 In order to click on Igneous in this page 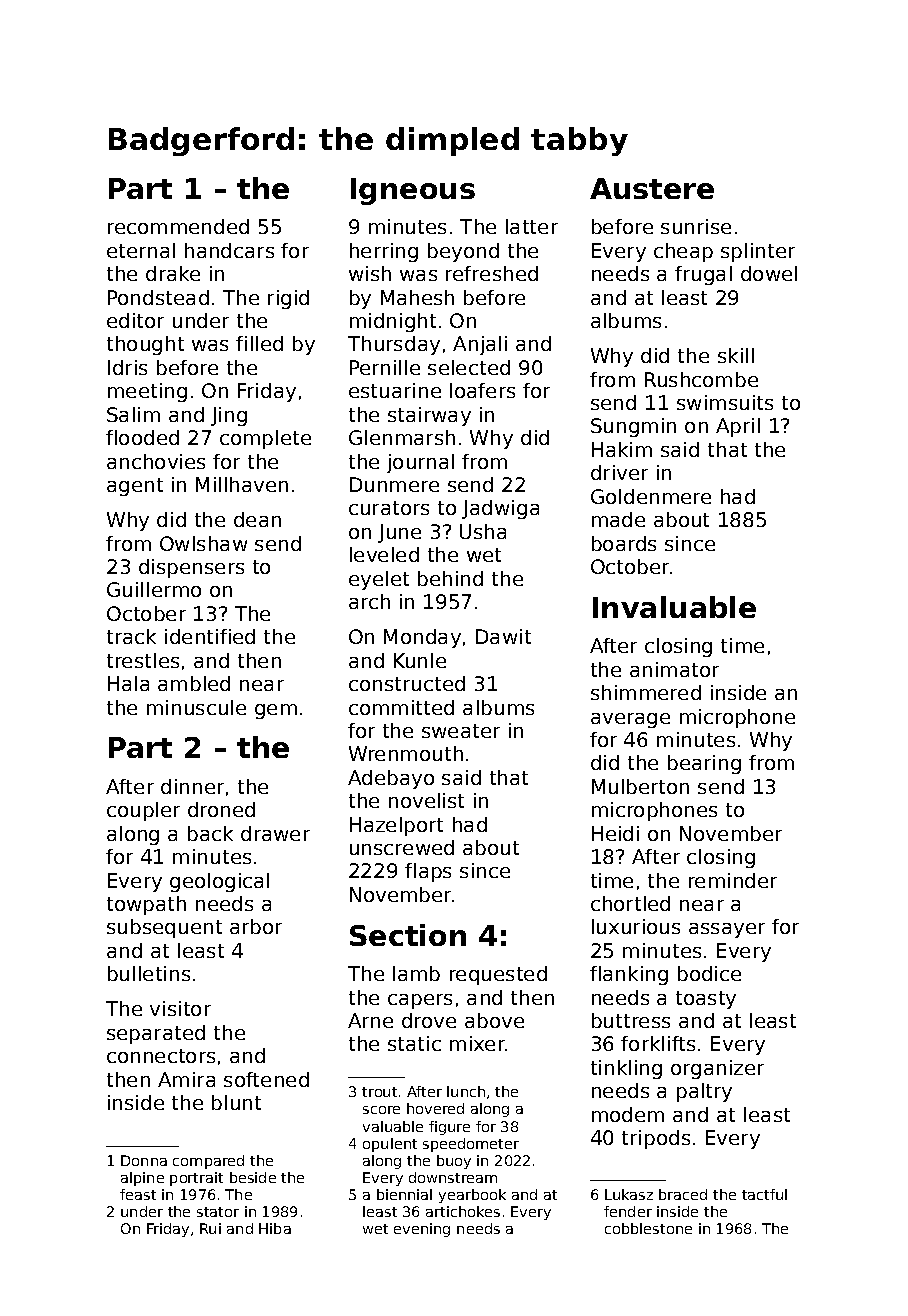, I will do `click(413, 191)`.
